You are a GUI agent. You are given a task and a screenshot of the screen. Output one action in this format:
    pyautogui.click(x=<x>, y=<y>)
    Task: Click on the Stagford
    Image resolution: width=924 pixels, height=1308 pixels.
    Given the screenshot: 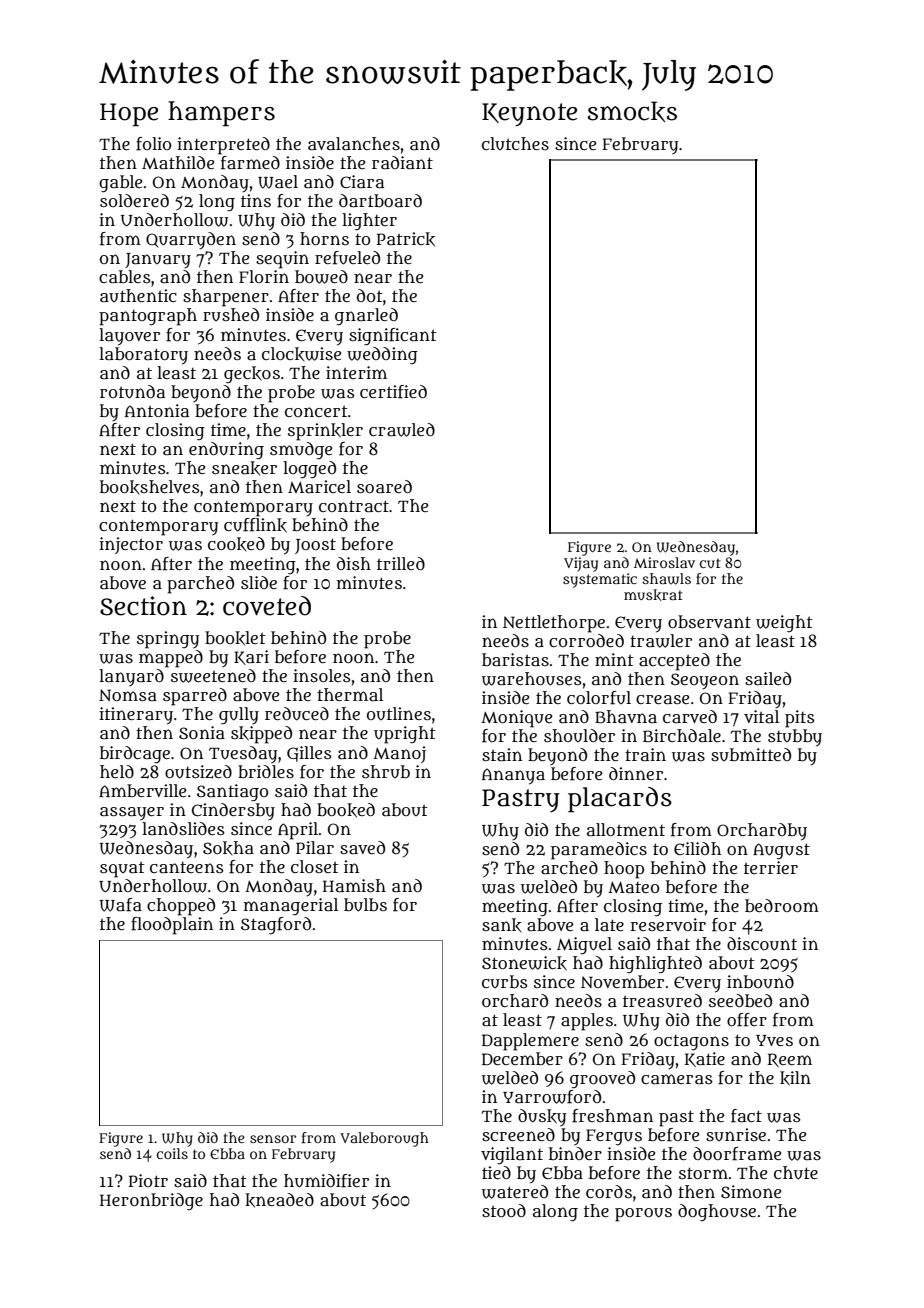 What is the action you would take?
    pyautogui.click(x=276, y=925)
